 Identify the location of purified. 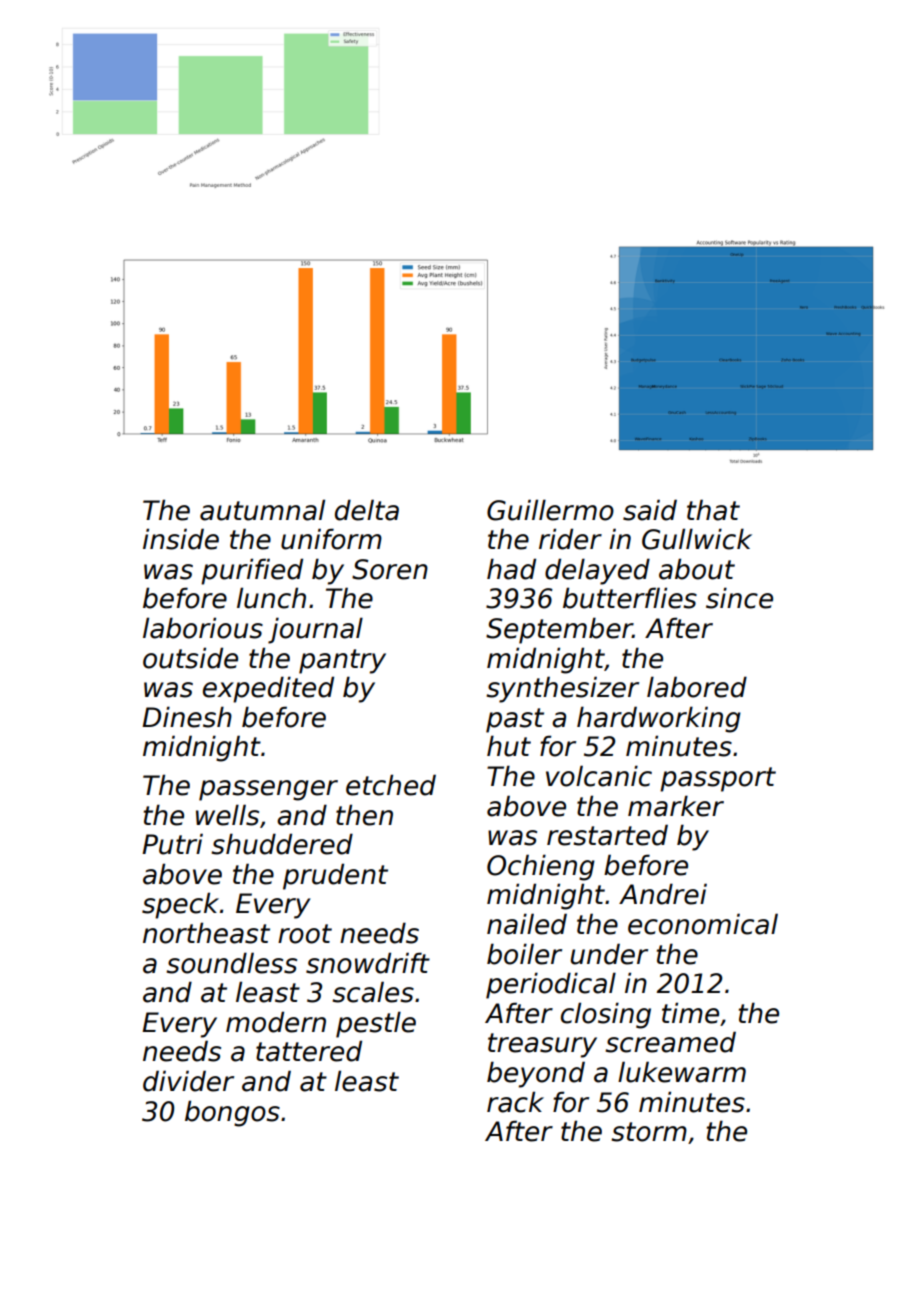
(252, 571).
